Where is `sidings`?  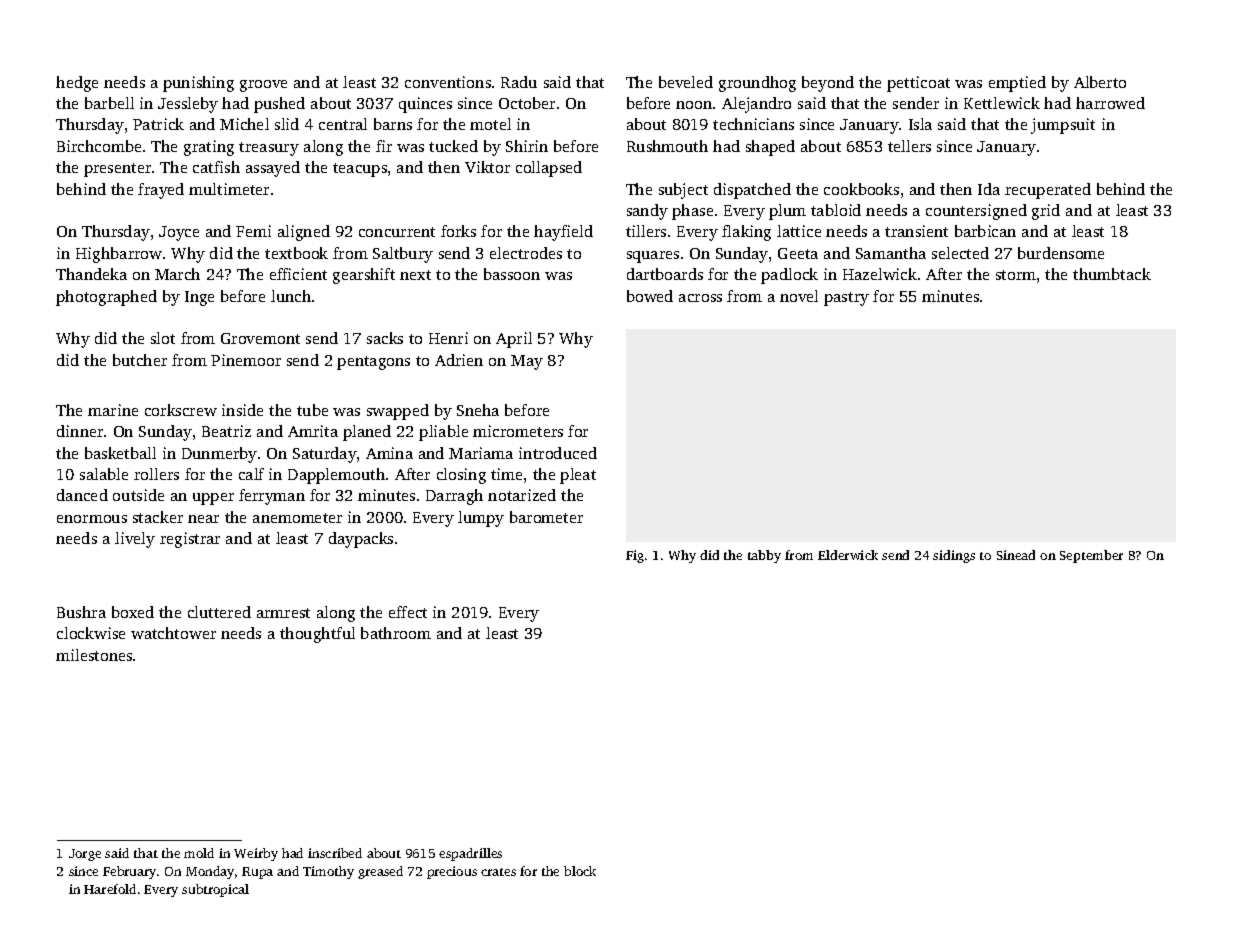
sidings is located at coordinates (954, 556).
